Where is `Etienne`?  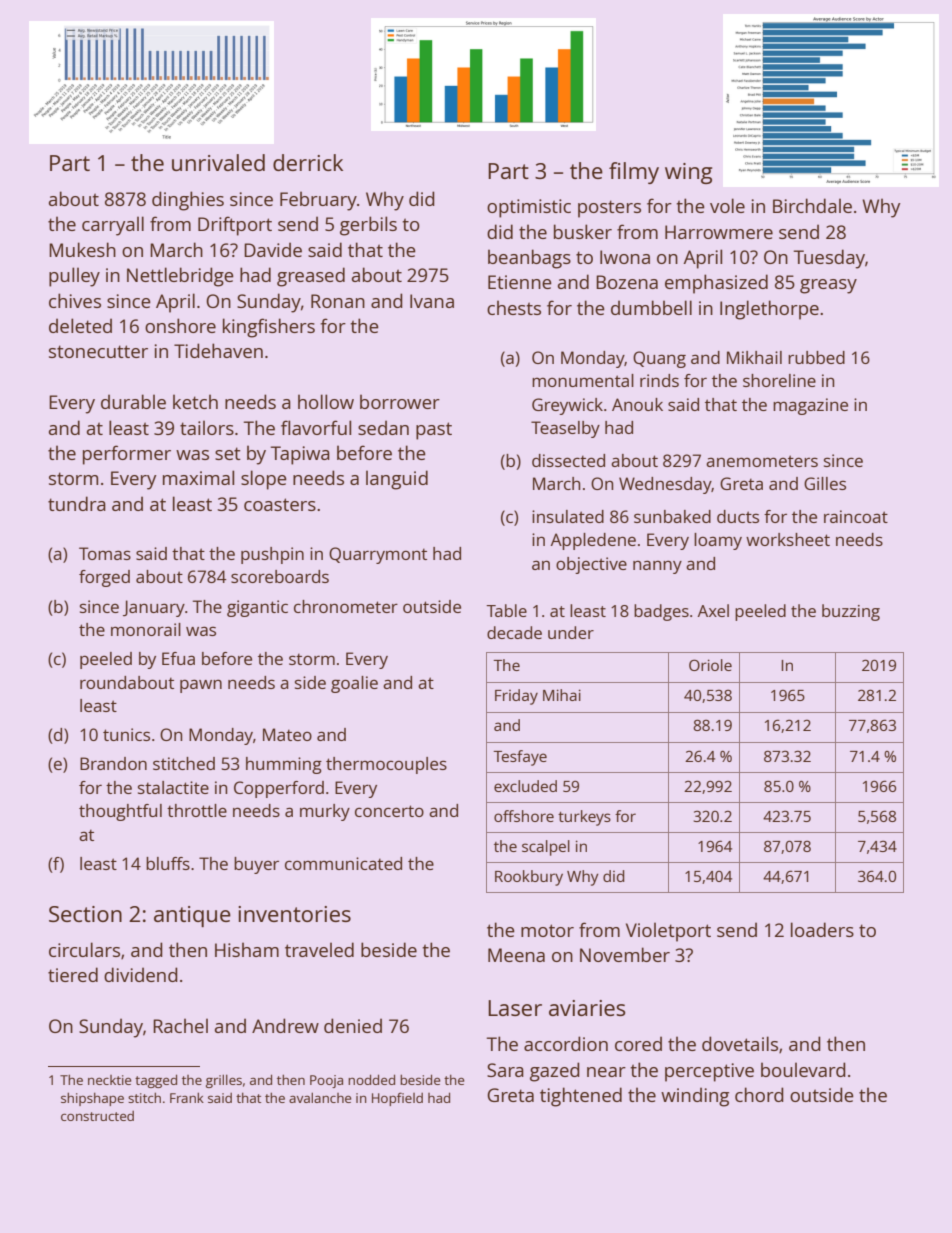
Etienne is located at coordinates (520, 282).
